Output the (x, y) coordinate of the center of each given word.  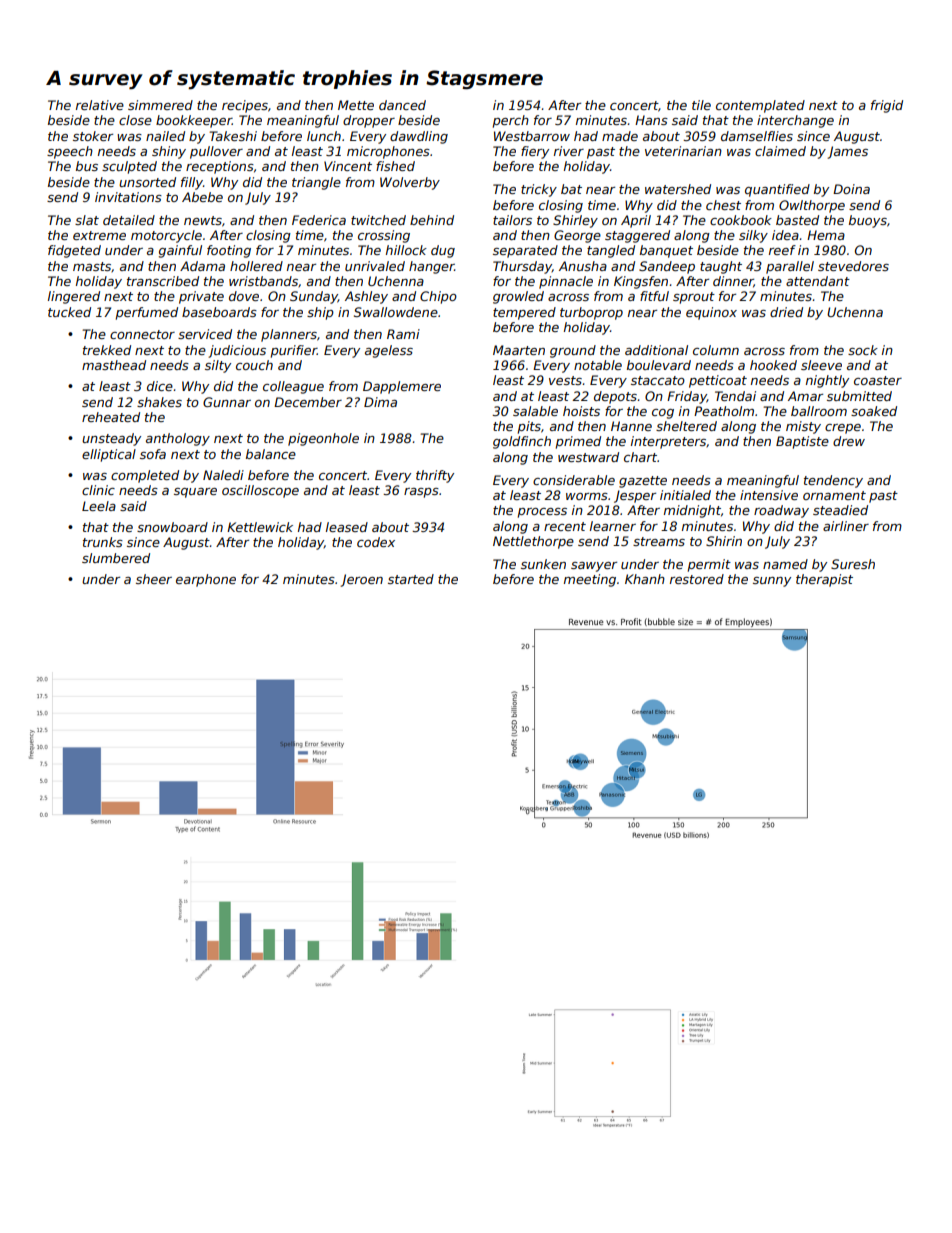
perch (511, 121)
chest (723, 205)
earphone (206, 580)
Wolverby (410, 183)
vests (565, 380)
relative (100, 105)
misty (803, 427)
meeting (590, 580)
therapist (824, 580)
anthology (178, 439)
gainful (180, 251)
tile (701, 105)
